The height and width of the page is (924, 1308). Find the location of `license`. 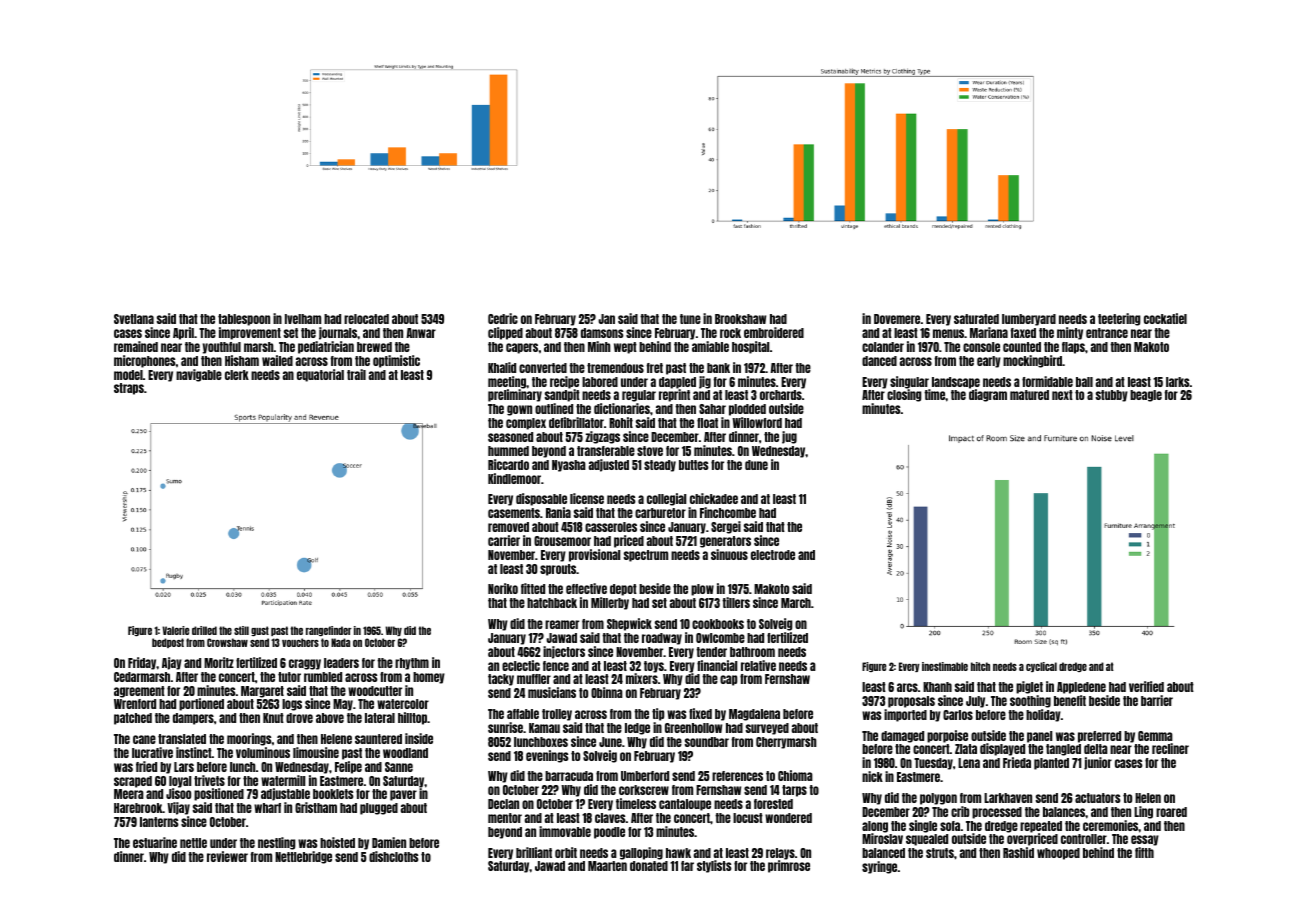

license is located at coordinates (587, 498).
